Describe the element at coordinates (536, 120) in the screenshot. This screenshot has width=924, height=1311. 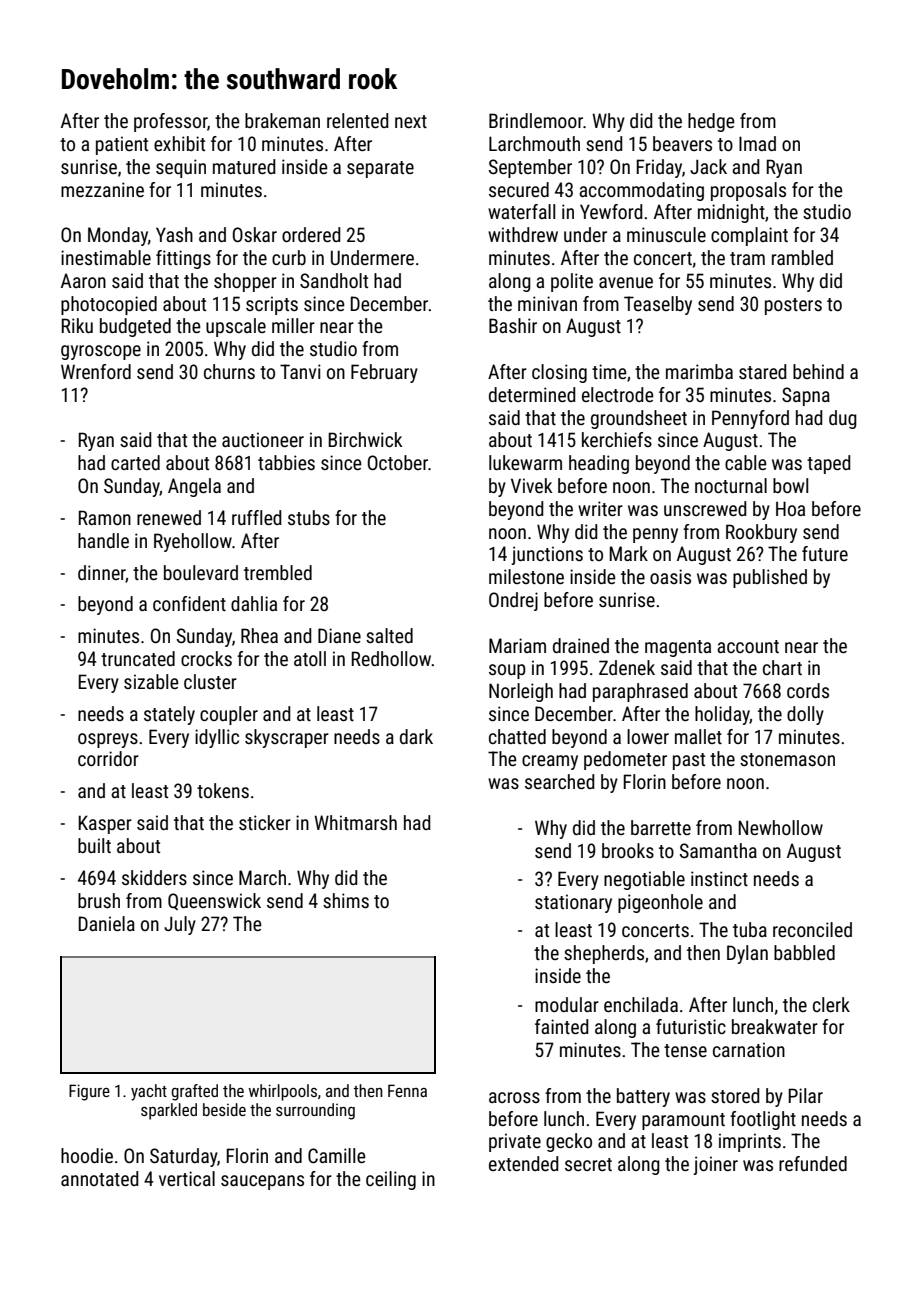
I see `Brindlemoor` at that location.
